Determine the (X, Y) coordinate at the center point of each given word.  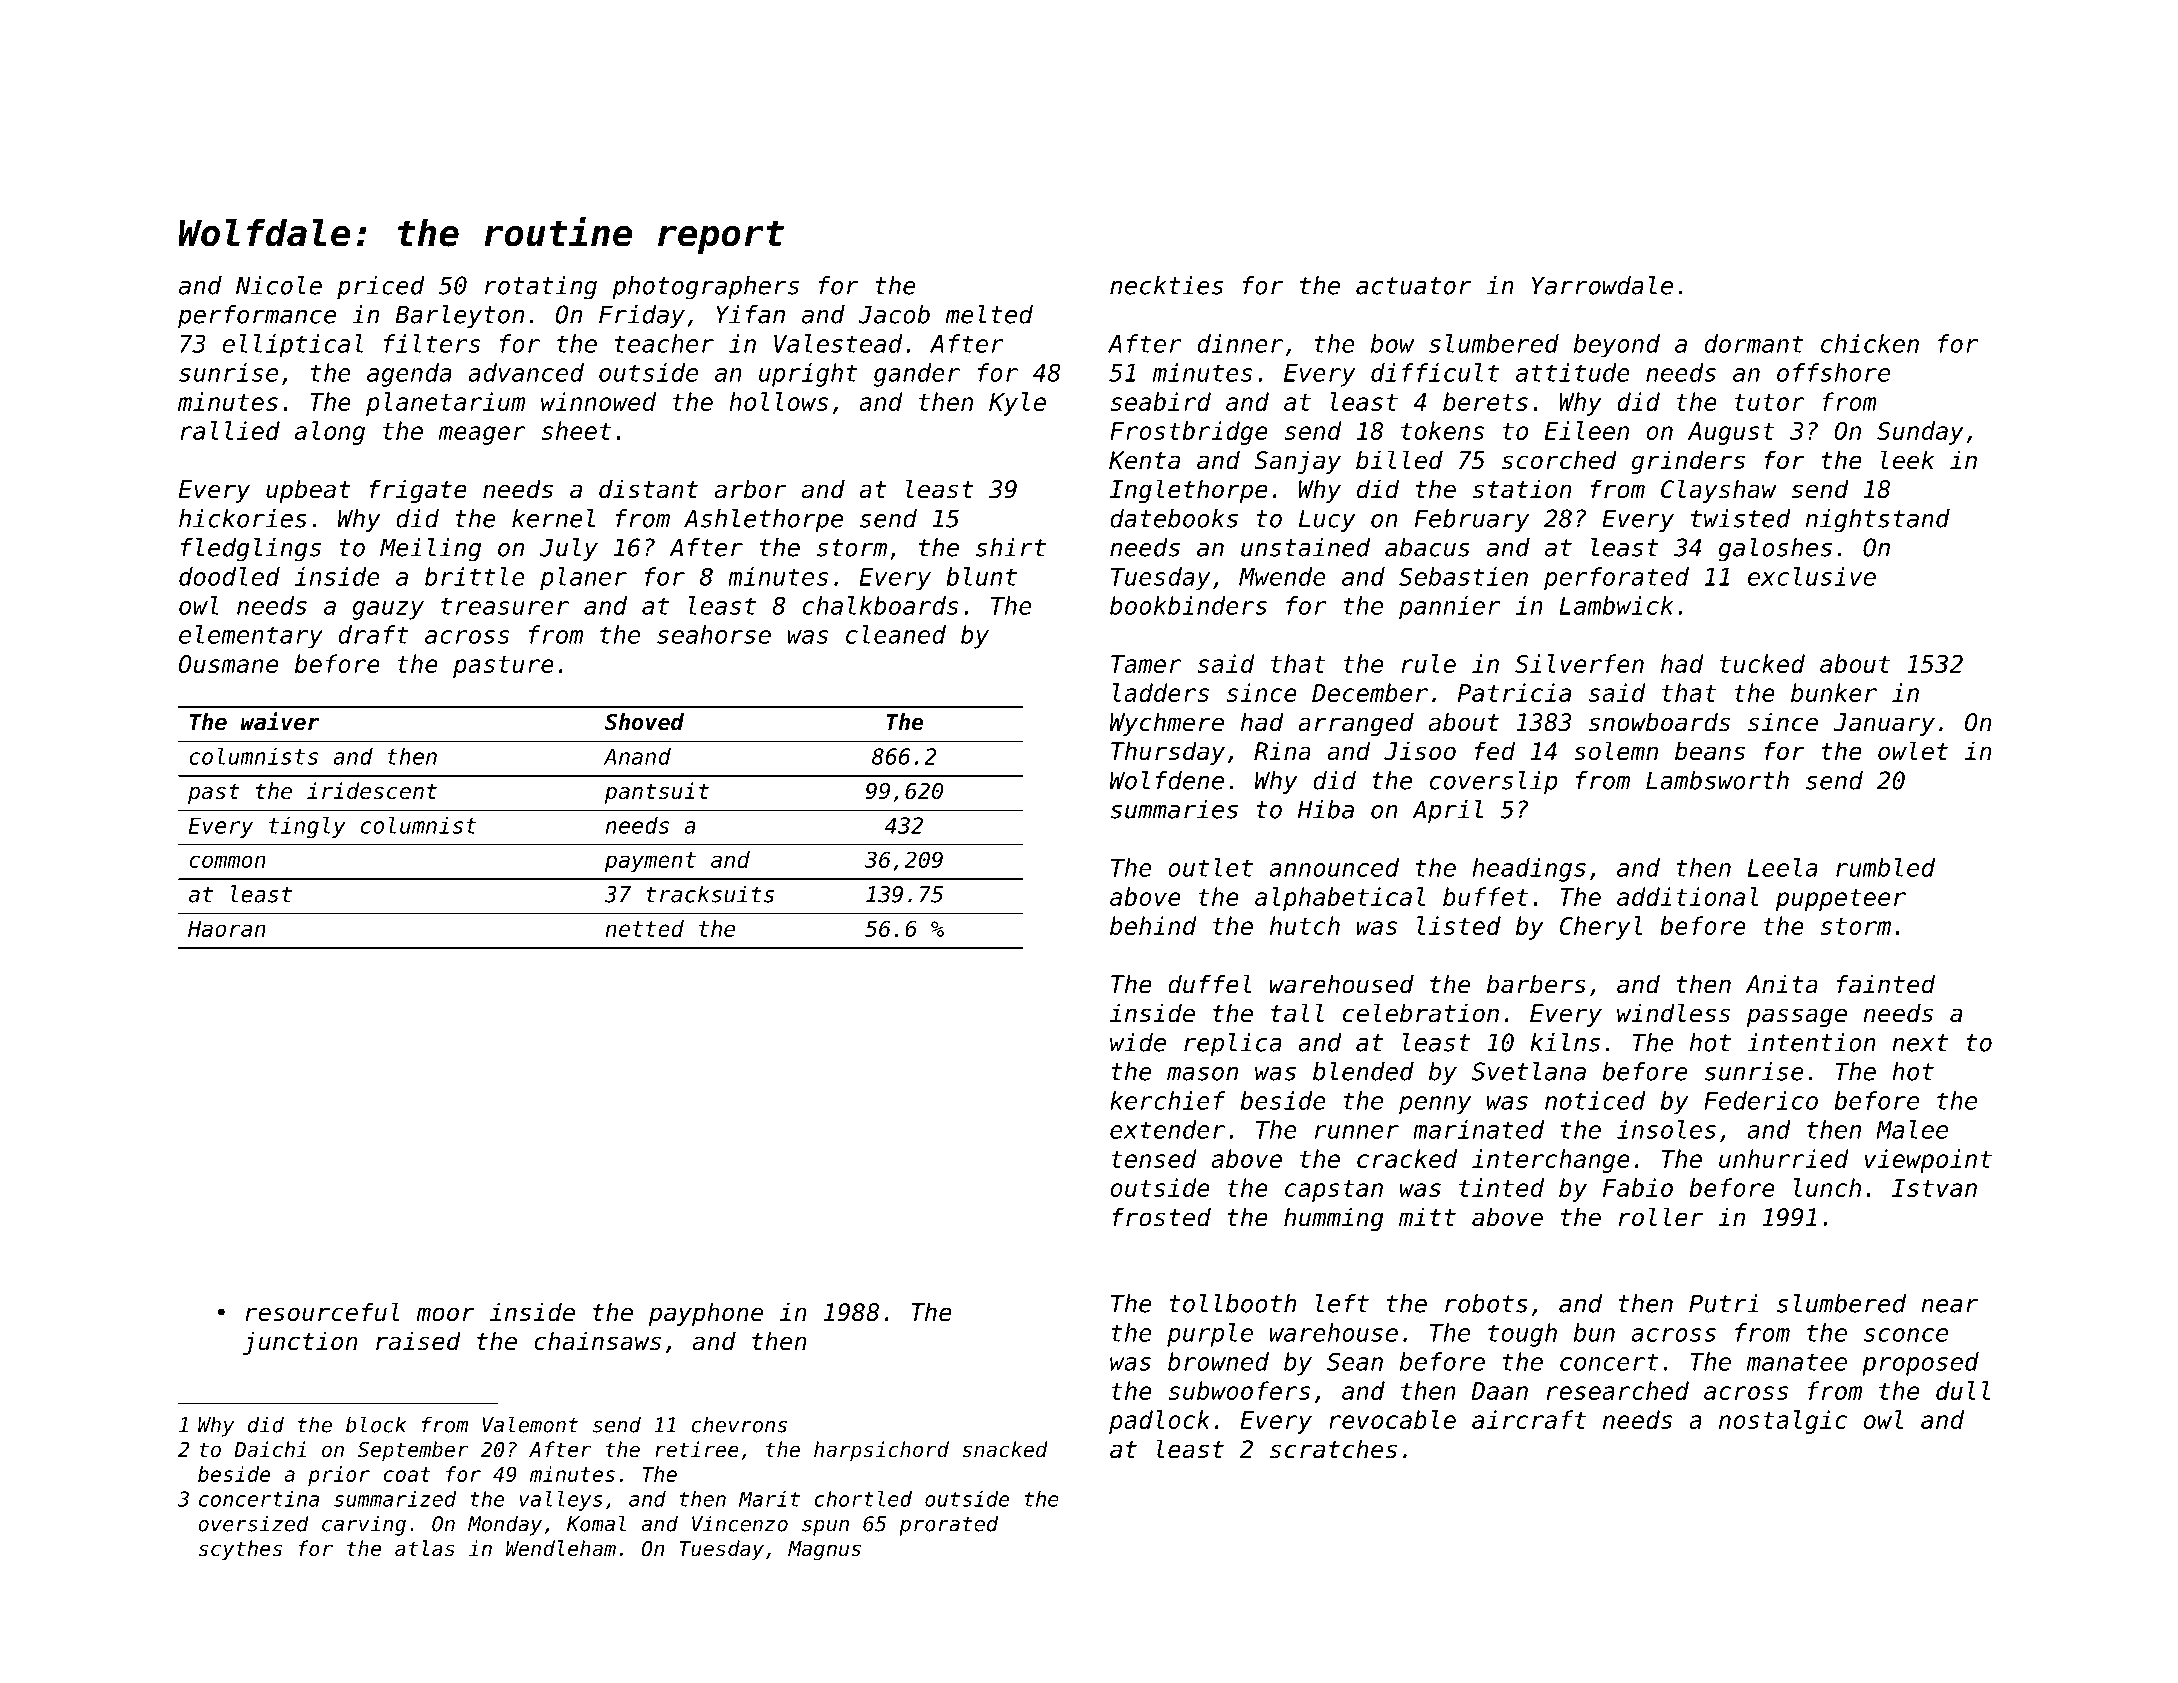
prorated (948, 1525)
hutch (1305, 925)
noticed (1595, 1100)
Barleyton (459, 316)
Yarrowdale (1602, 285)
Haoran (227, 929)
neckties (1166, 285)
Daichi (270, 1449)
